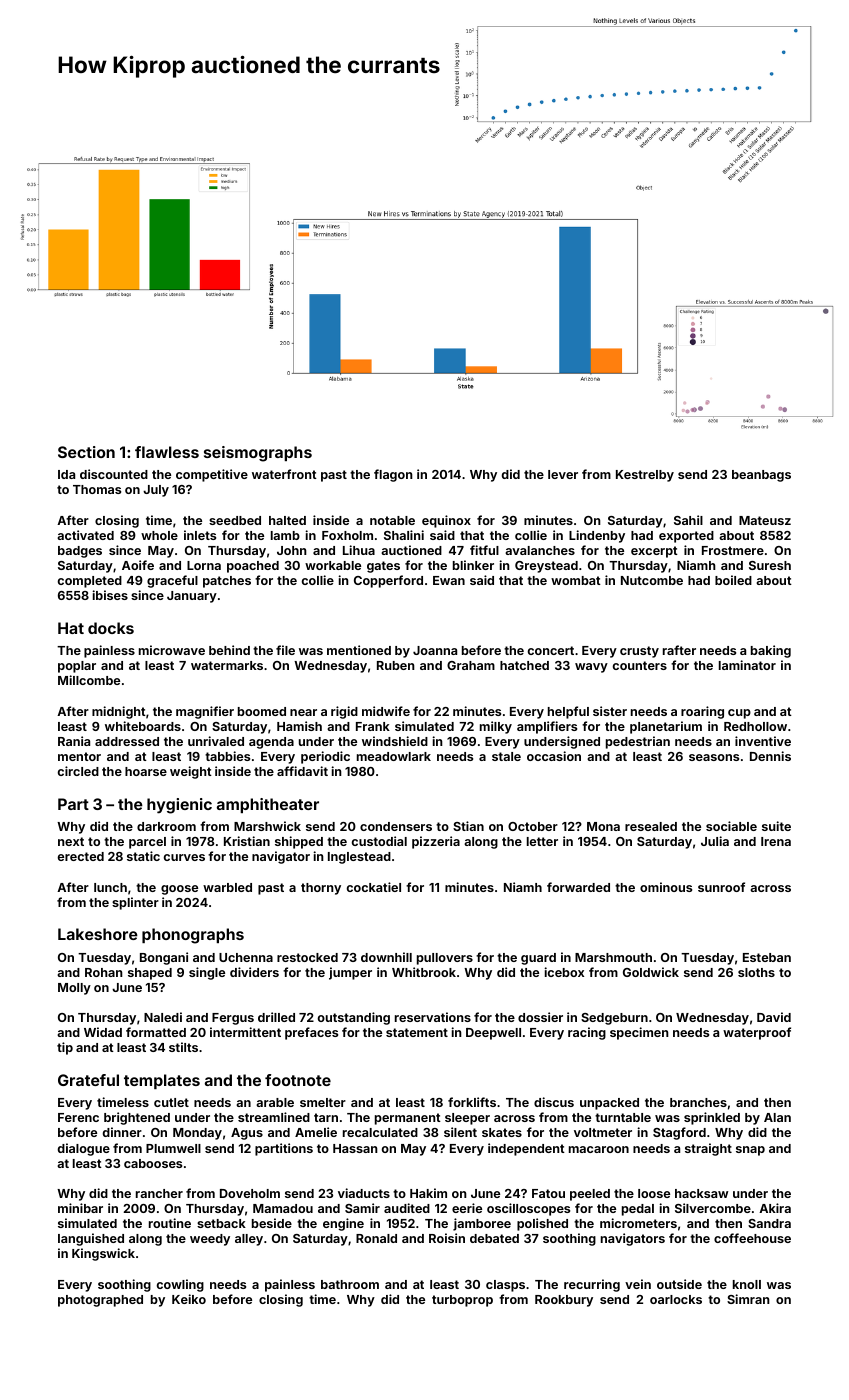 The height and width of the screenshot is (1400, 849). What do you see at coordinates (654, 552) in the screenshot?
I see `excerpt` at bounding box center [654, 552].
